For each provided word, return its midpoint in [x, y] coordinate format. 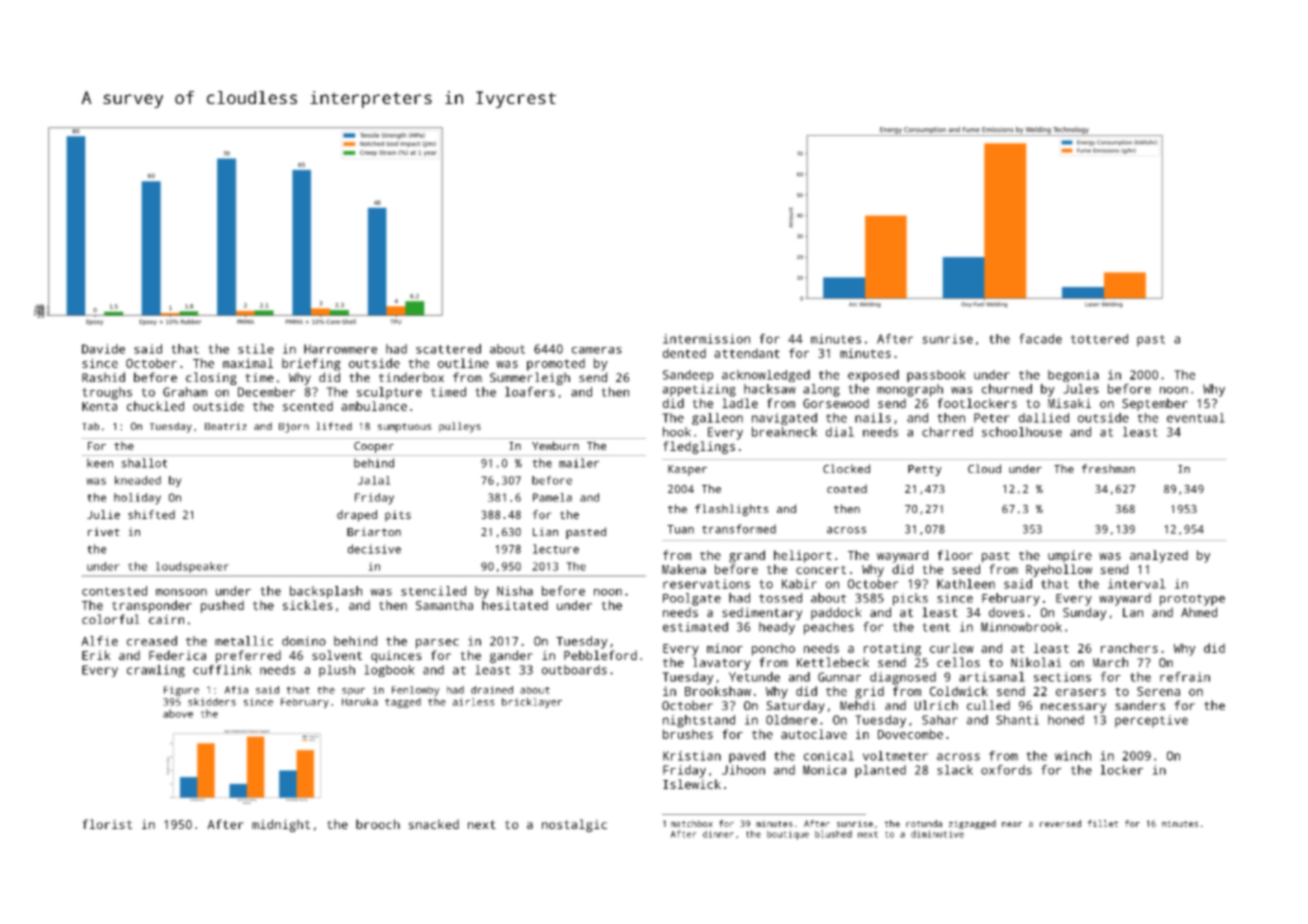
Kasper [687, 470]
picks [910, 599]
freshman [1108, 468]
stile [256, 349]
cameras [597, 350]
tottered [1099, 339]
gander [511, 656]
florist [107, 824]
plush [337, 671]
